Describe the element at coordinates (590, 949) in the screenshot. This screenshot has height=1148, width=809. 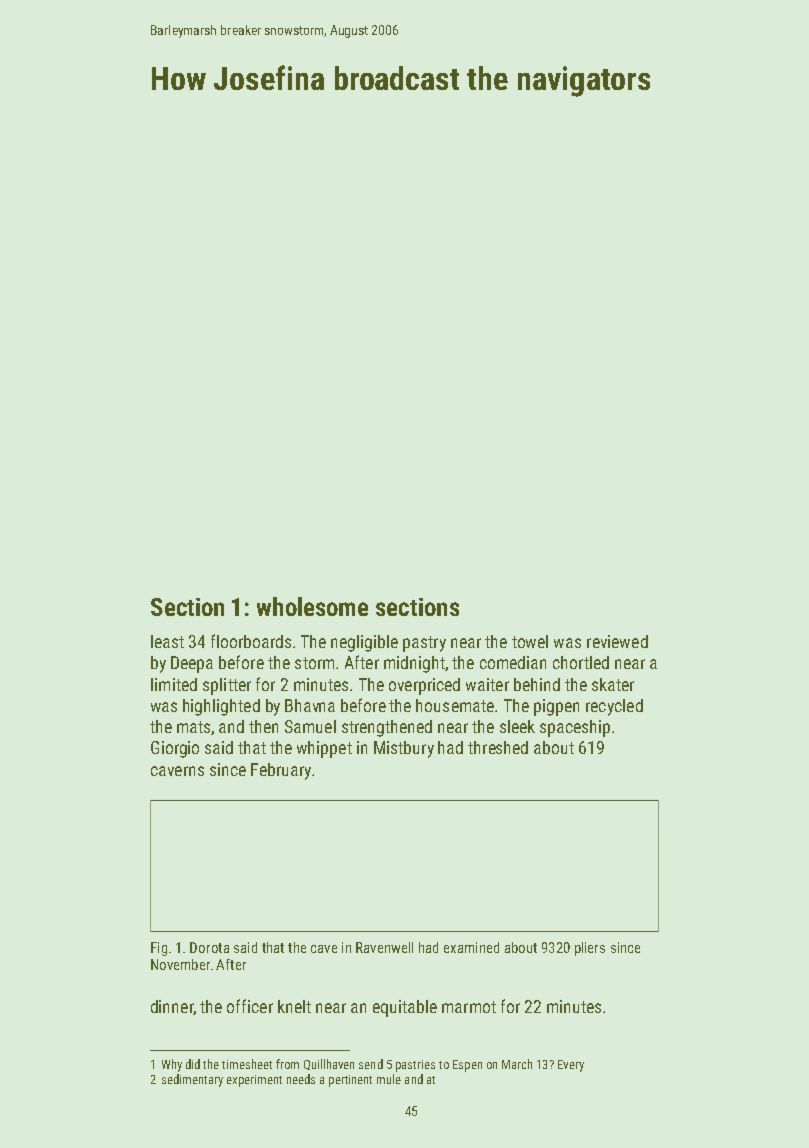
I see `pliers` at that location.
